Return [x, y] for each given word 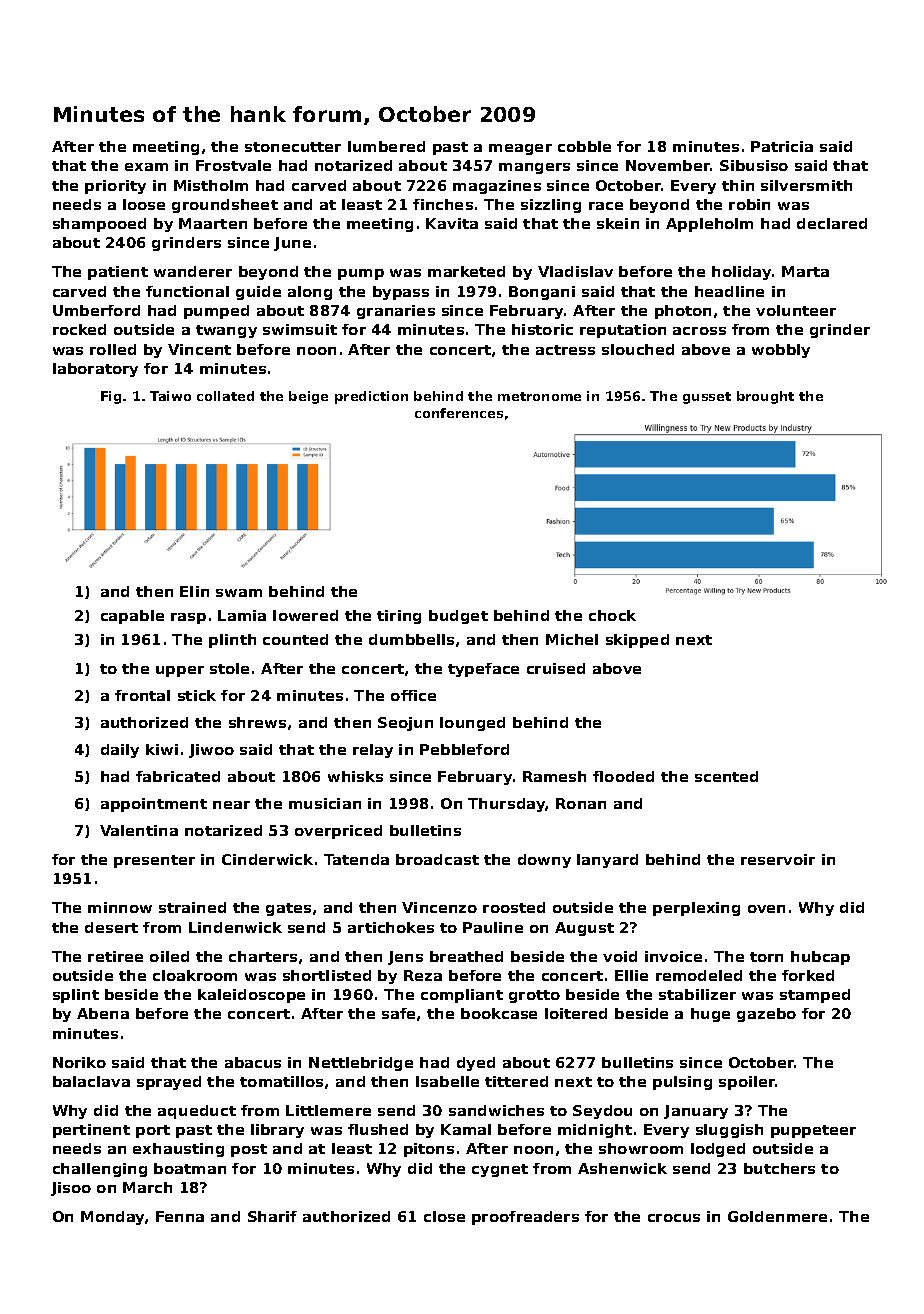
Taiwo [170, 396]
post [249, 1150]
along [310, 293]
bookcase [499, 1013]
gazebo [766, 1015]
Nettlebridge [361, 1064]
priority [115, 187]
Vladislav [575, 271]
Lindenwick [235, 927]
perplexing [696, 909]
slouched [638, 349]
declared [832, 223]
